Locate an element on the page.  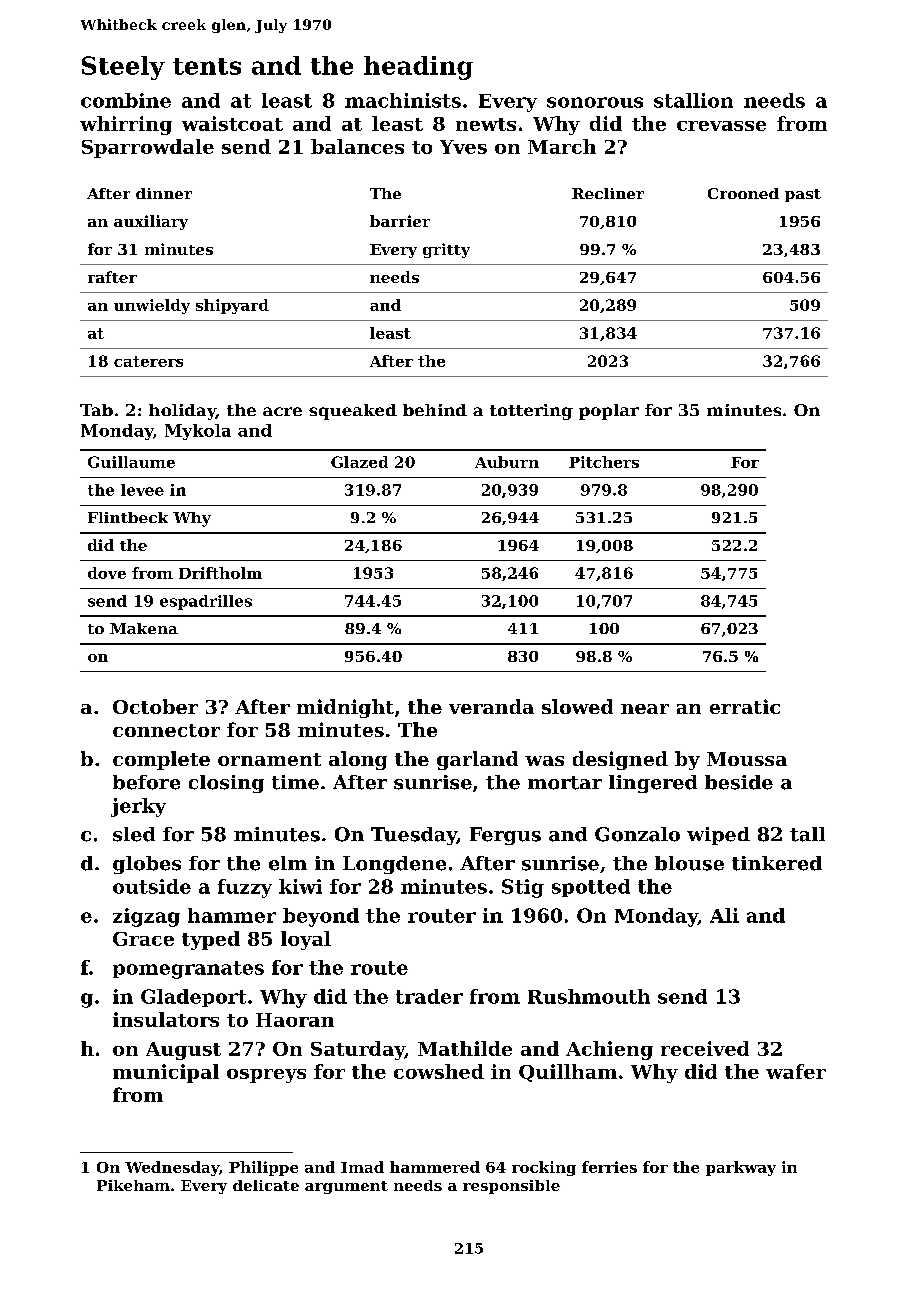
zigzag is located at coordinates (146, 917).
